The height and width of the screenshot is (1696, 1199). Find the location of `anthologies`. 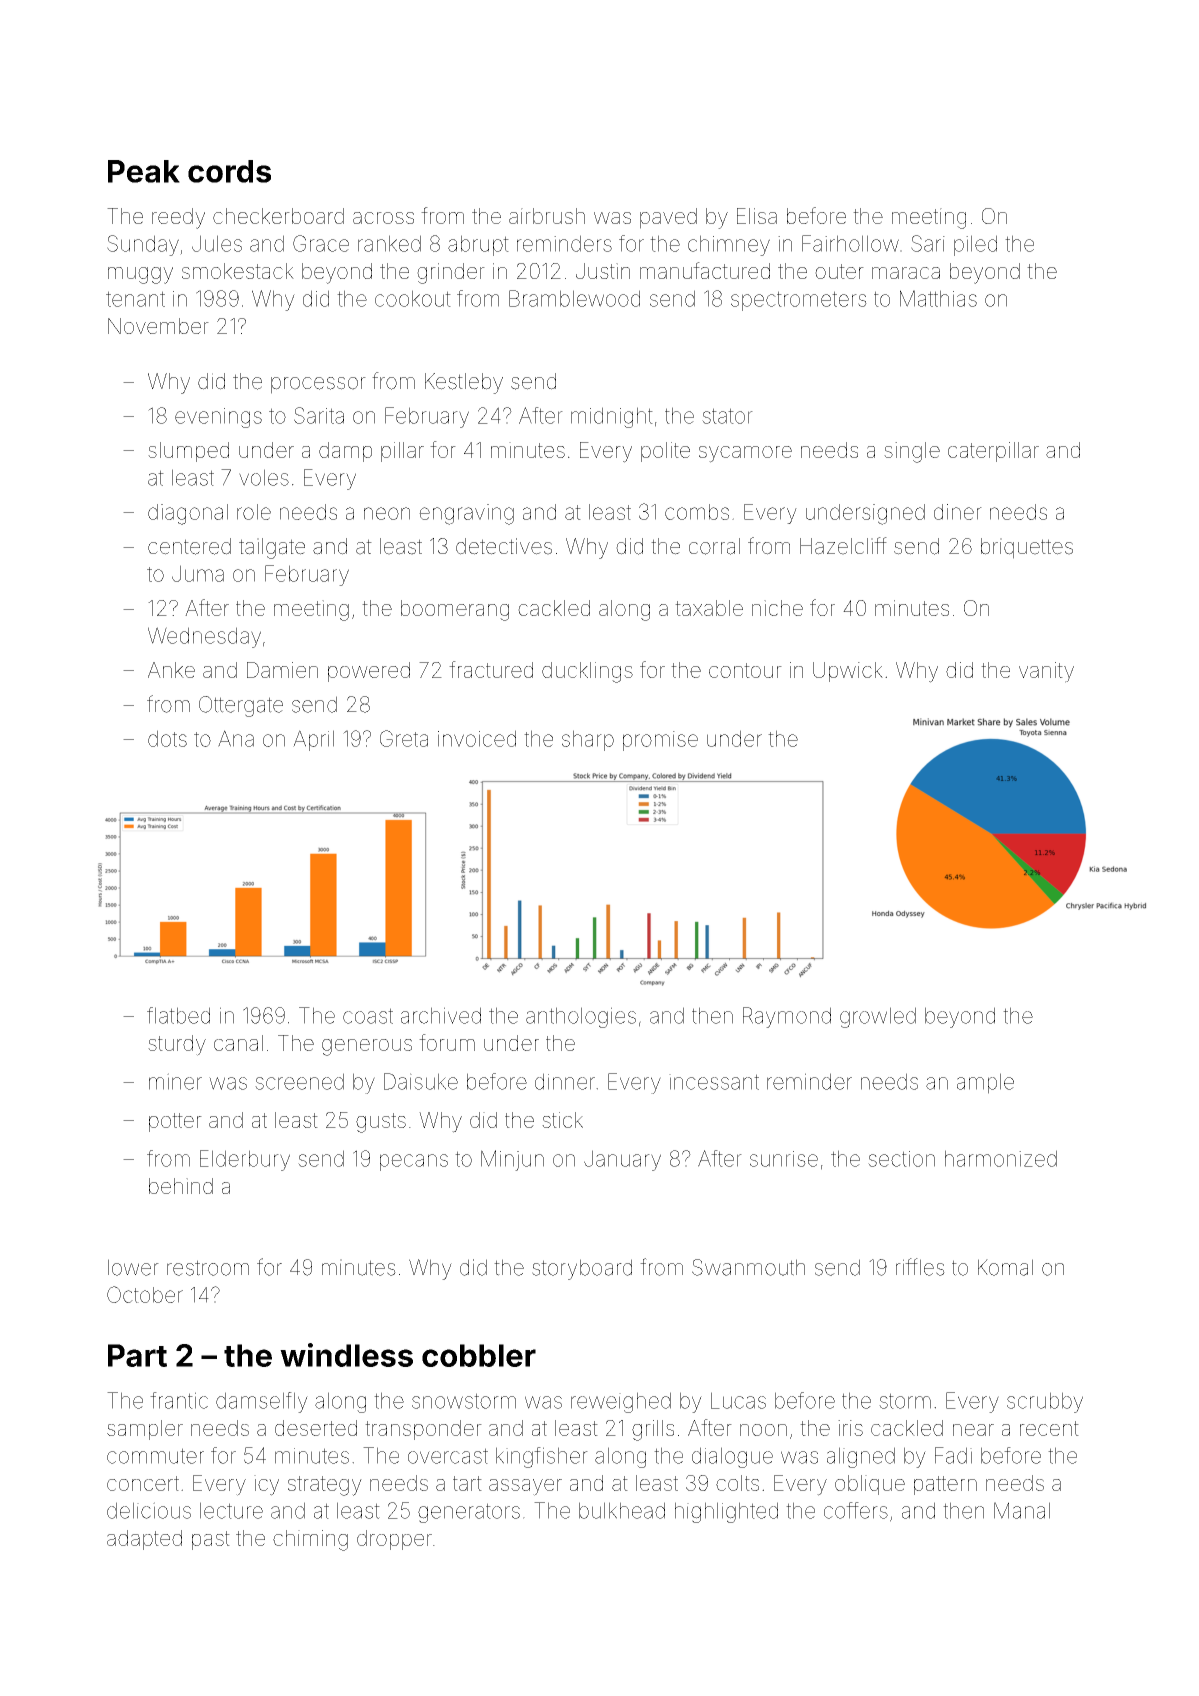

anthologies is located at coordinates (581, 1017).
